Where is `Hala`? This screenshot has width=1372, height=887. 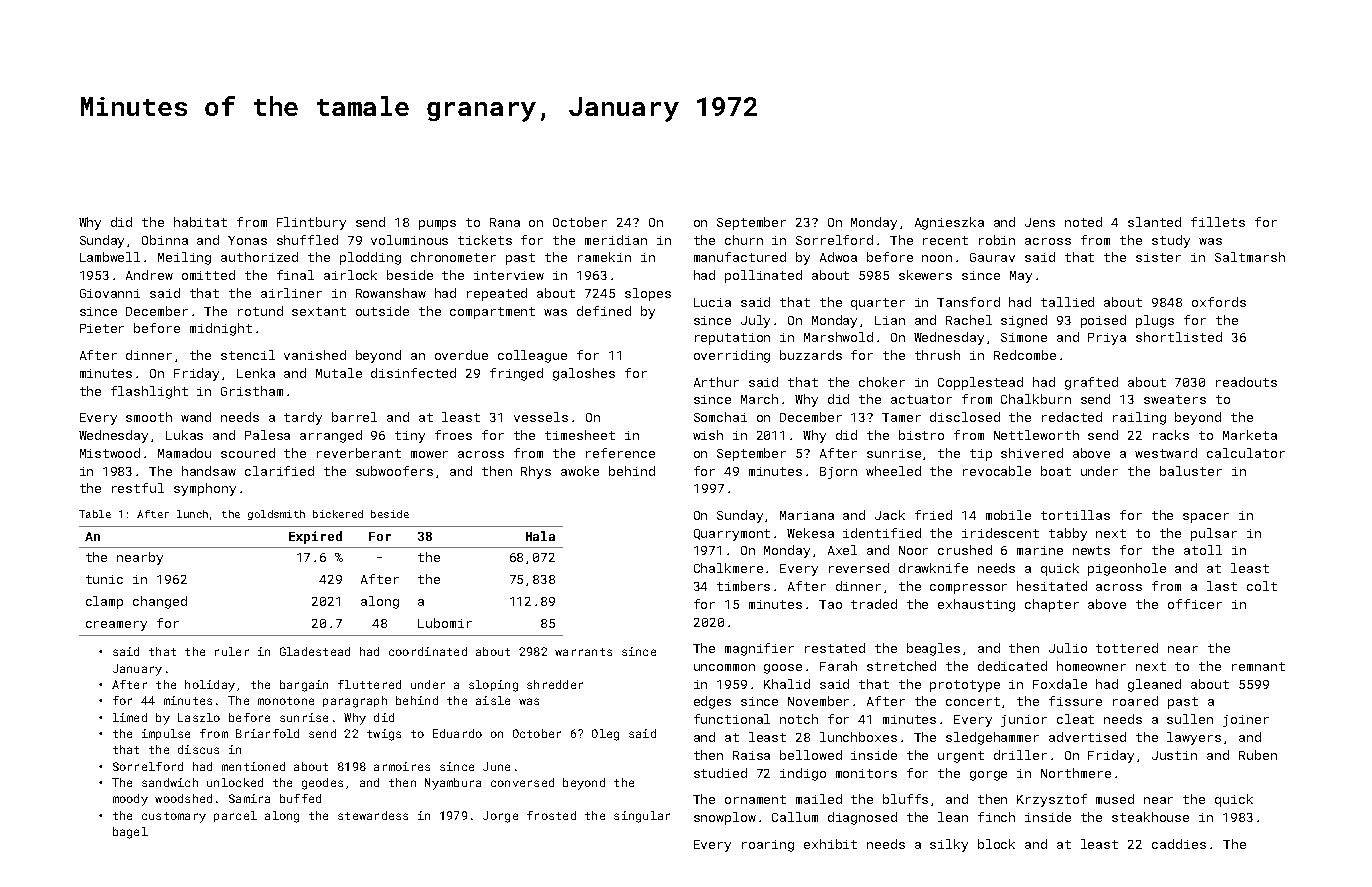
Hala is located at coordinates (540, 536).
